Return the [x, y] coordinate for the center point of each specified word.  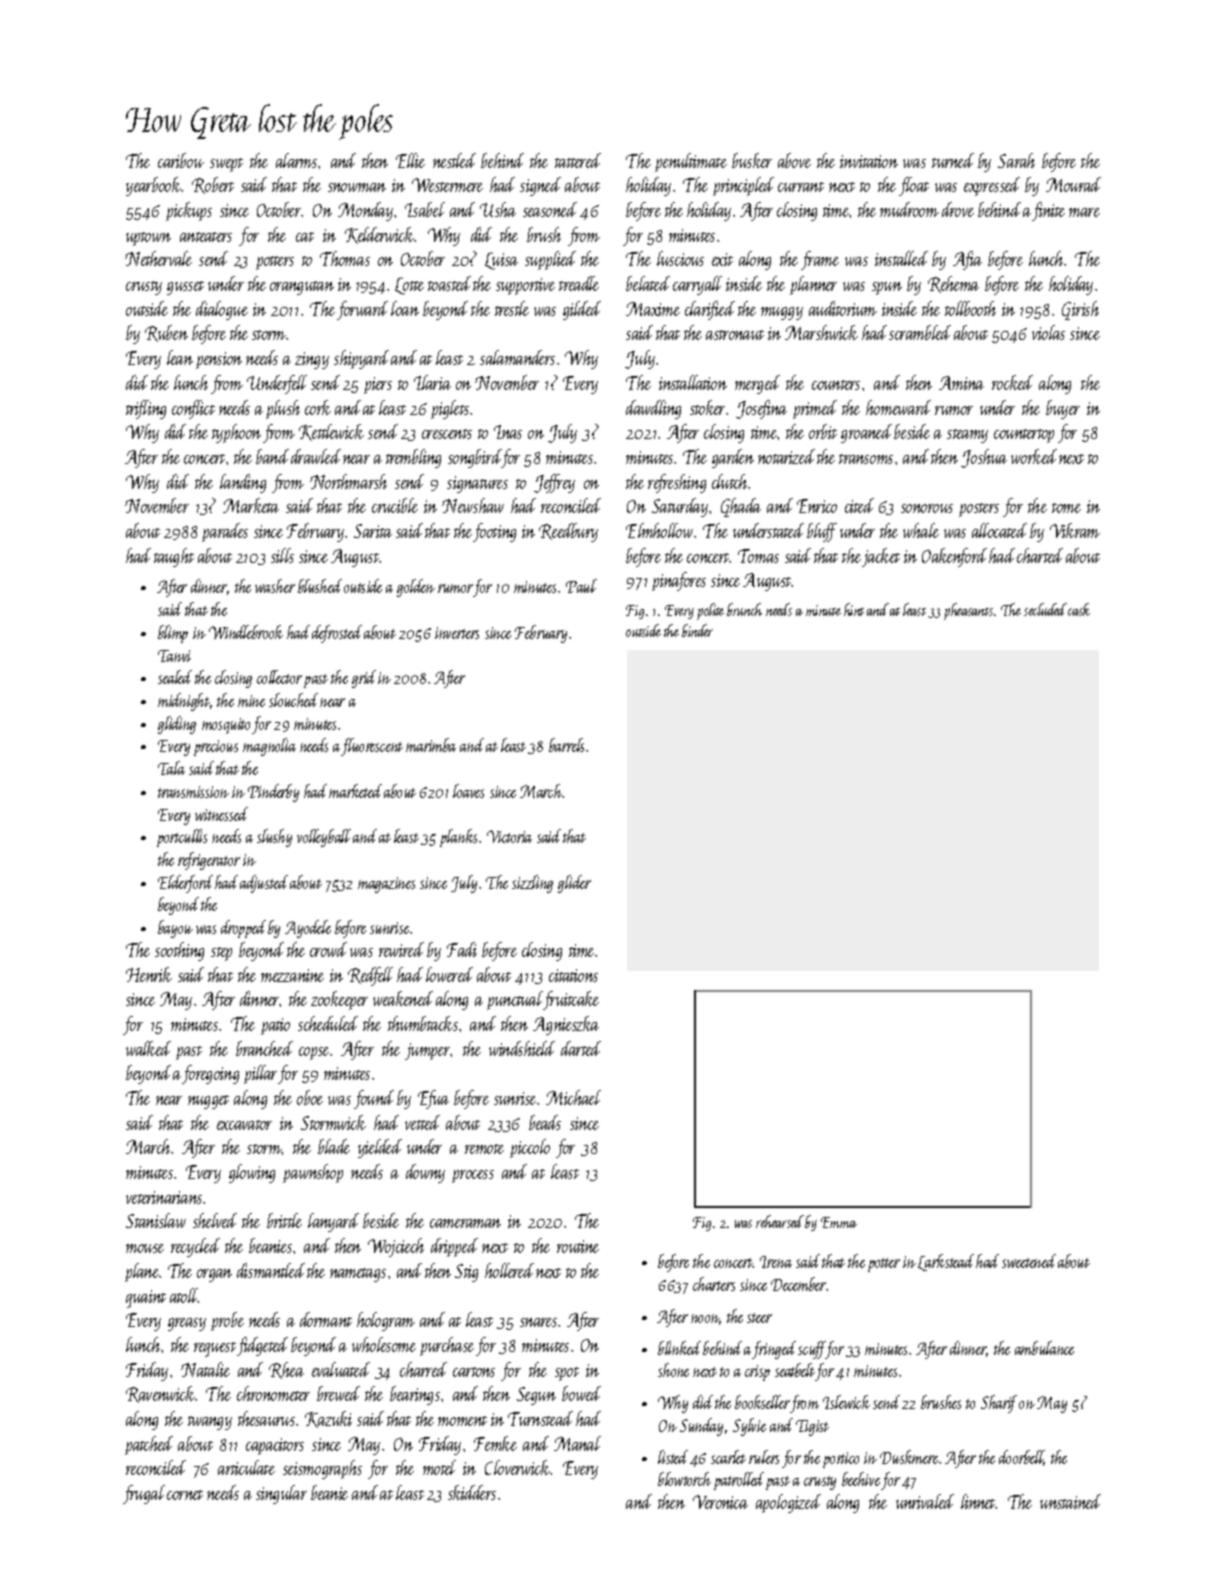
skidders [472, 1492]
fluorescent [372, 747]
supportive [525, 286]
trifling [146, 409]
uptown [148, 239]
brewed [338, 1393]
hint [854, 609]
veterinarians [164, 1197]
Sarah [1016, 160]
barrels [566, 745]
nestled [454, 160]
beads [545, 1122]
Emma [839, 1222]
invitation [869, 161]
